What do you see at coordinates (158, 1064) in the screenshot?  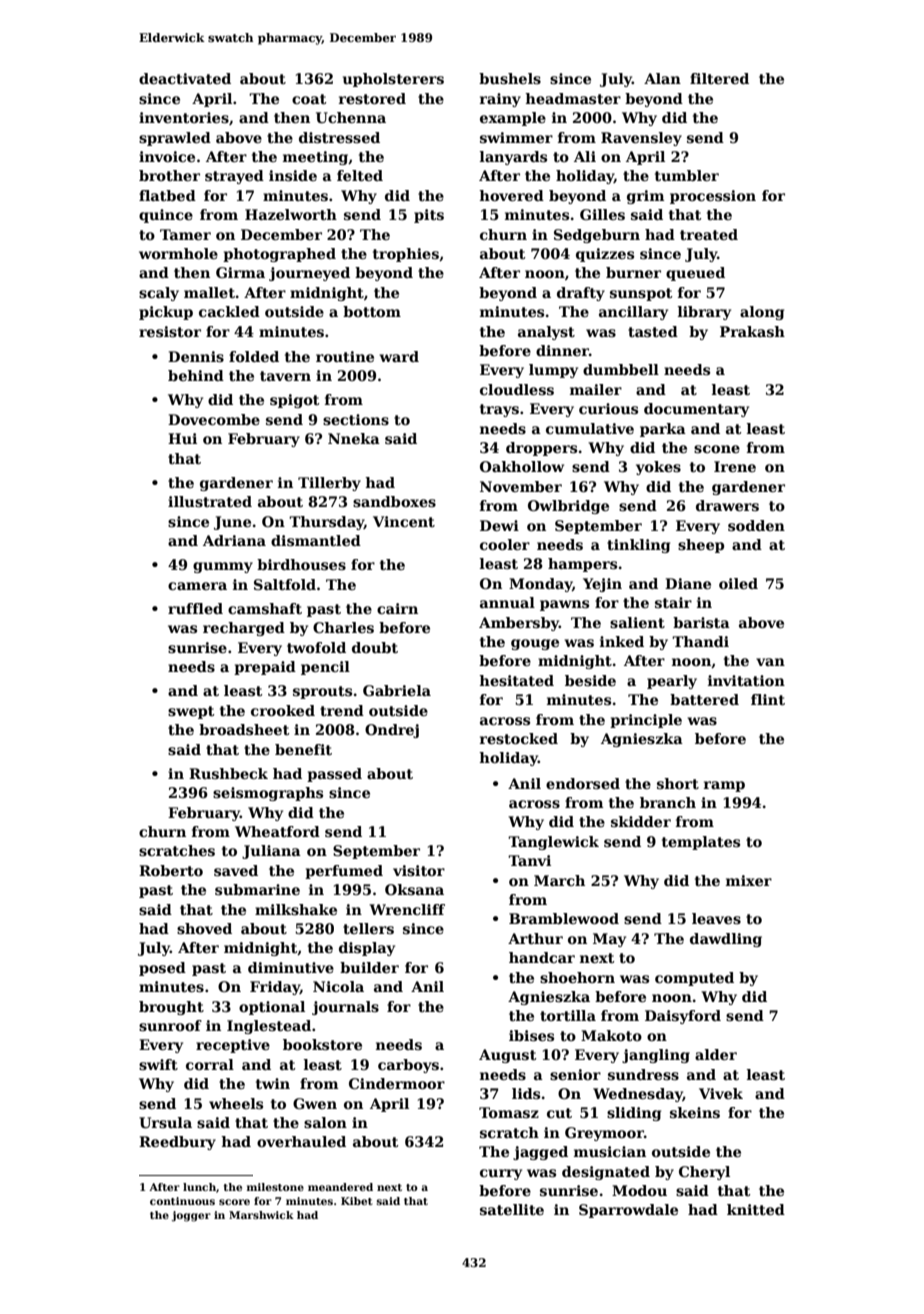 I see `swift` at bounding box center [158, 1064].
